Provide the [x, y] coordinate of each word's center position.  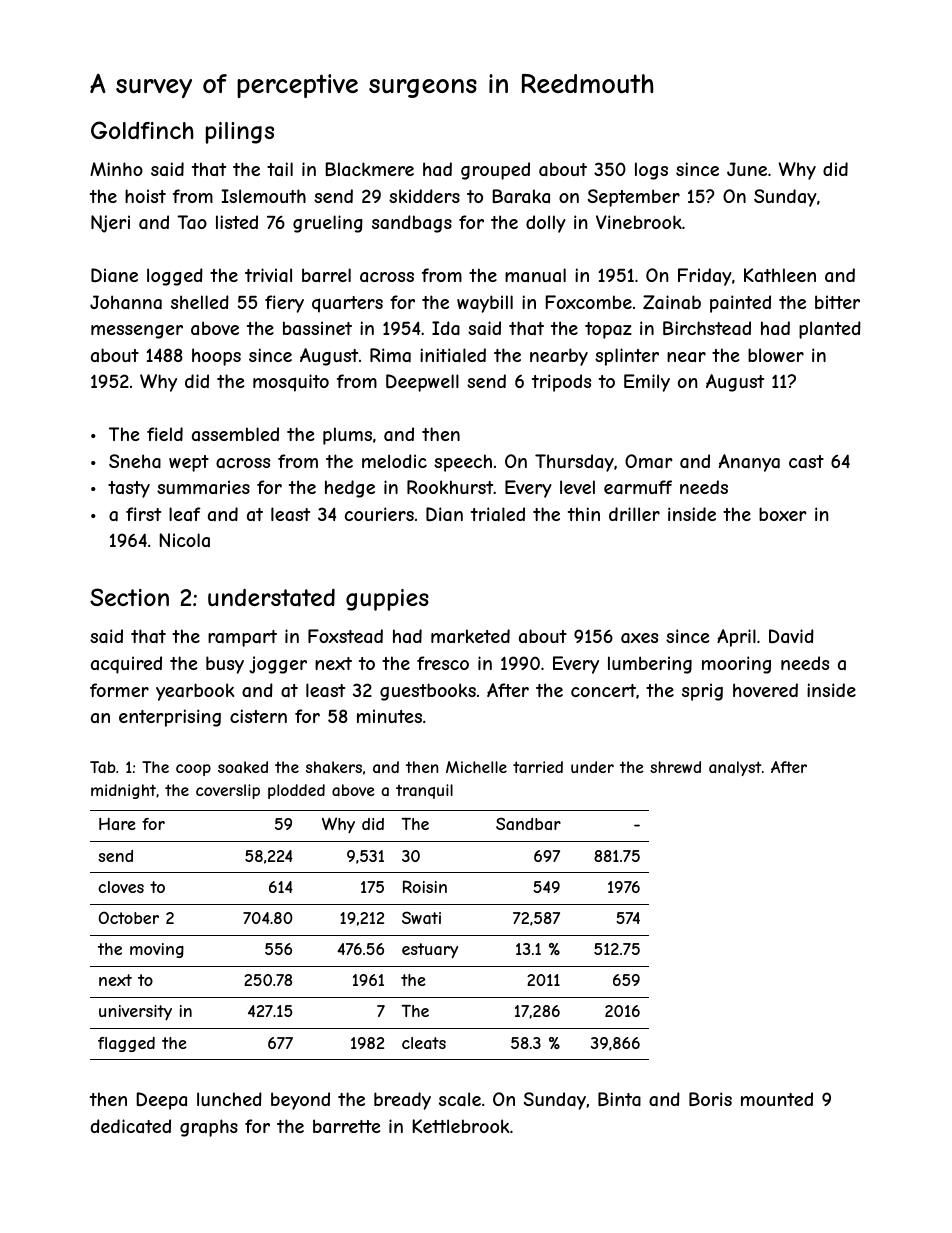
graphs [209, 1128]
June [747, 169]
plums [347, 436]
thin [584, 514]
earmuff [638, 487]
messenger [137, 332]
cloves [121, 887]
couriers [379, 514]
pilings [240, 133]
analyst [735, 768]
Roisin [425, 886]
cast [806, 461]
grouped [495, 171]
